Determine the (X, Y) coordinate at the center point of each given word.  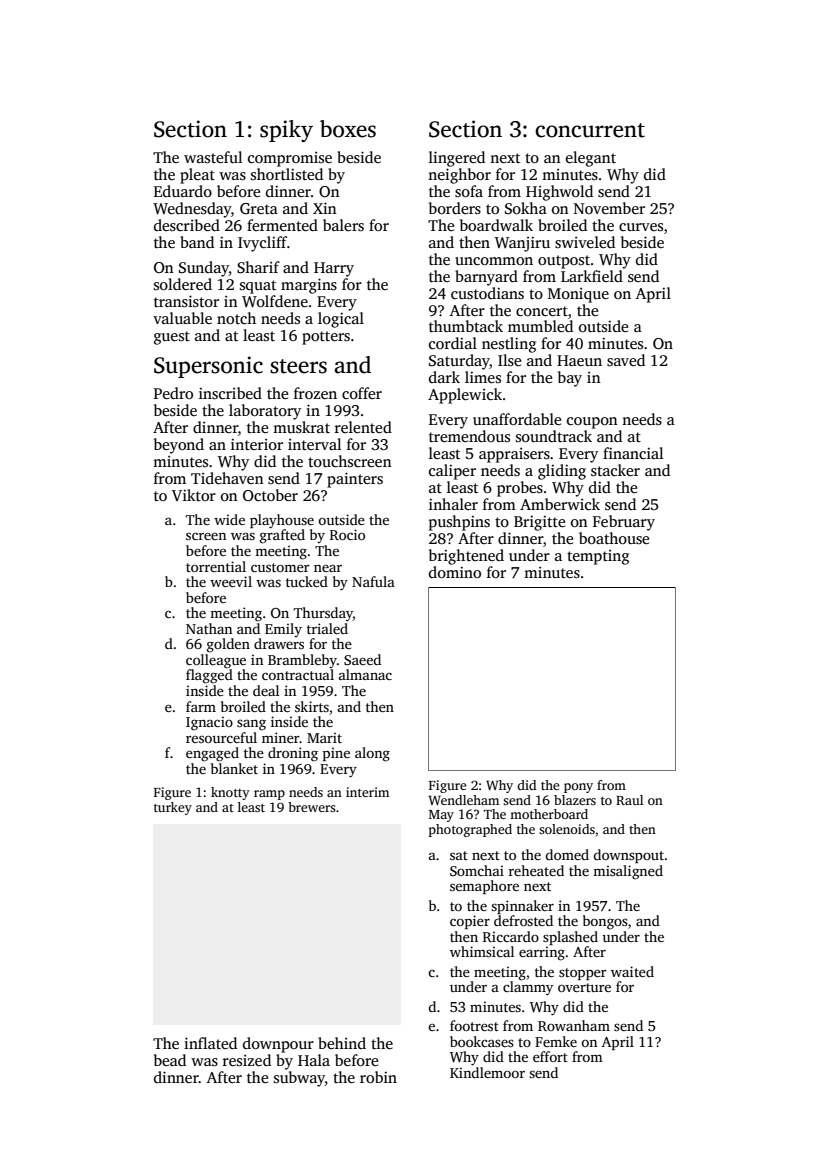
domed (567, 854)
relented (363, 427)
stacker (615, 470)
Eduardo (183, 191)
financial (633, 453)
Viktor (194, 495)
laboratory (265, 412)
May (441, 816)
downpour (278, 1045)
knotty (230, 793)
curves (641, 227)
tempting (598, 557)
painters (355, 480)
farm (201, 706)
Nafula (373, 581)
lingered (457, 159)
